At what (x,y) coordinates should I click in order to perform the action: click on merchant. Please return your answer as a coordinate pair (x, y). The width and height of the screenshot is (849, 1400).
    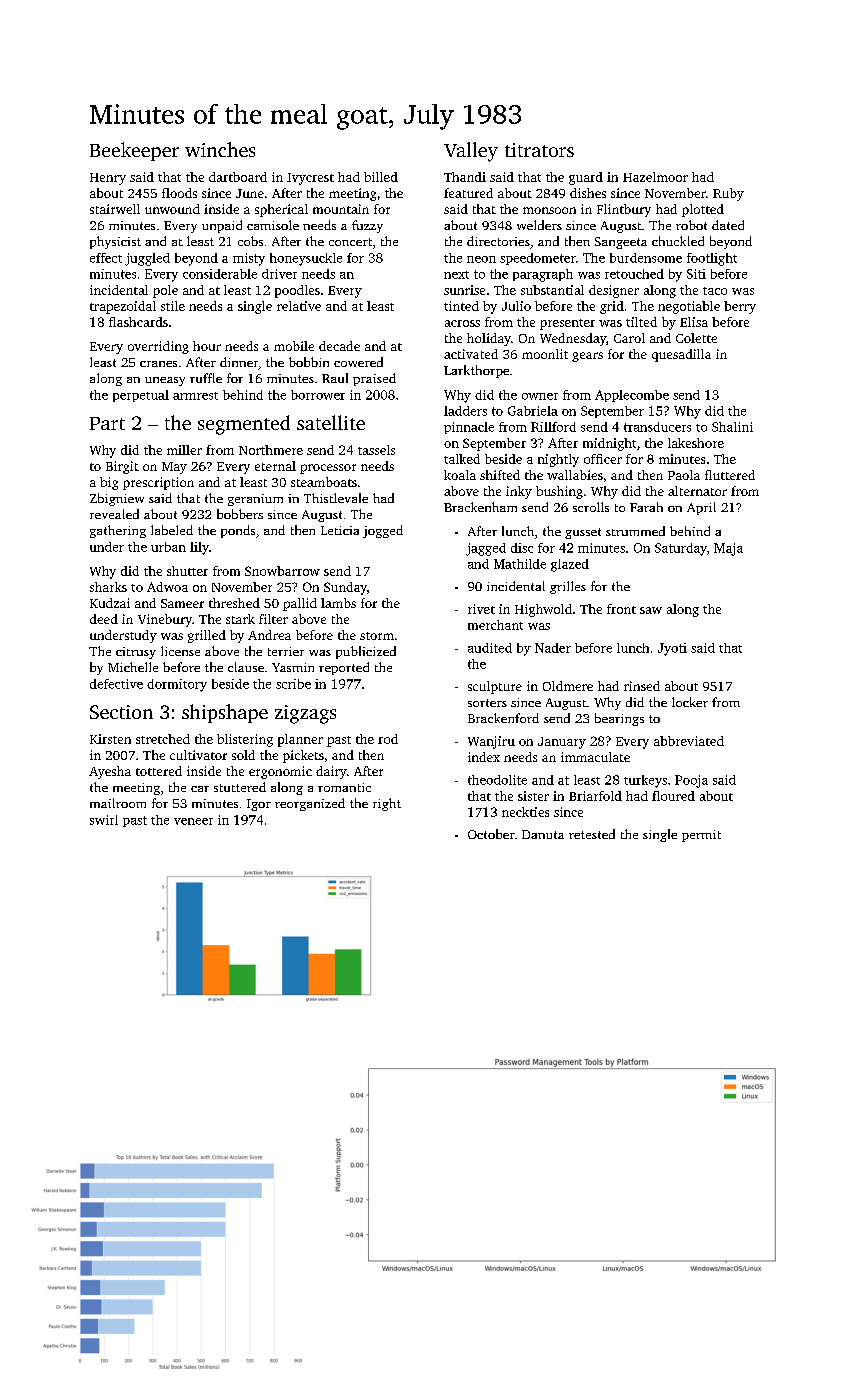
    Looking at the image, I should click on (495, 625).
